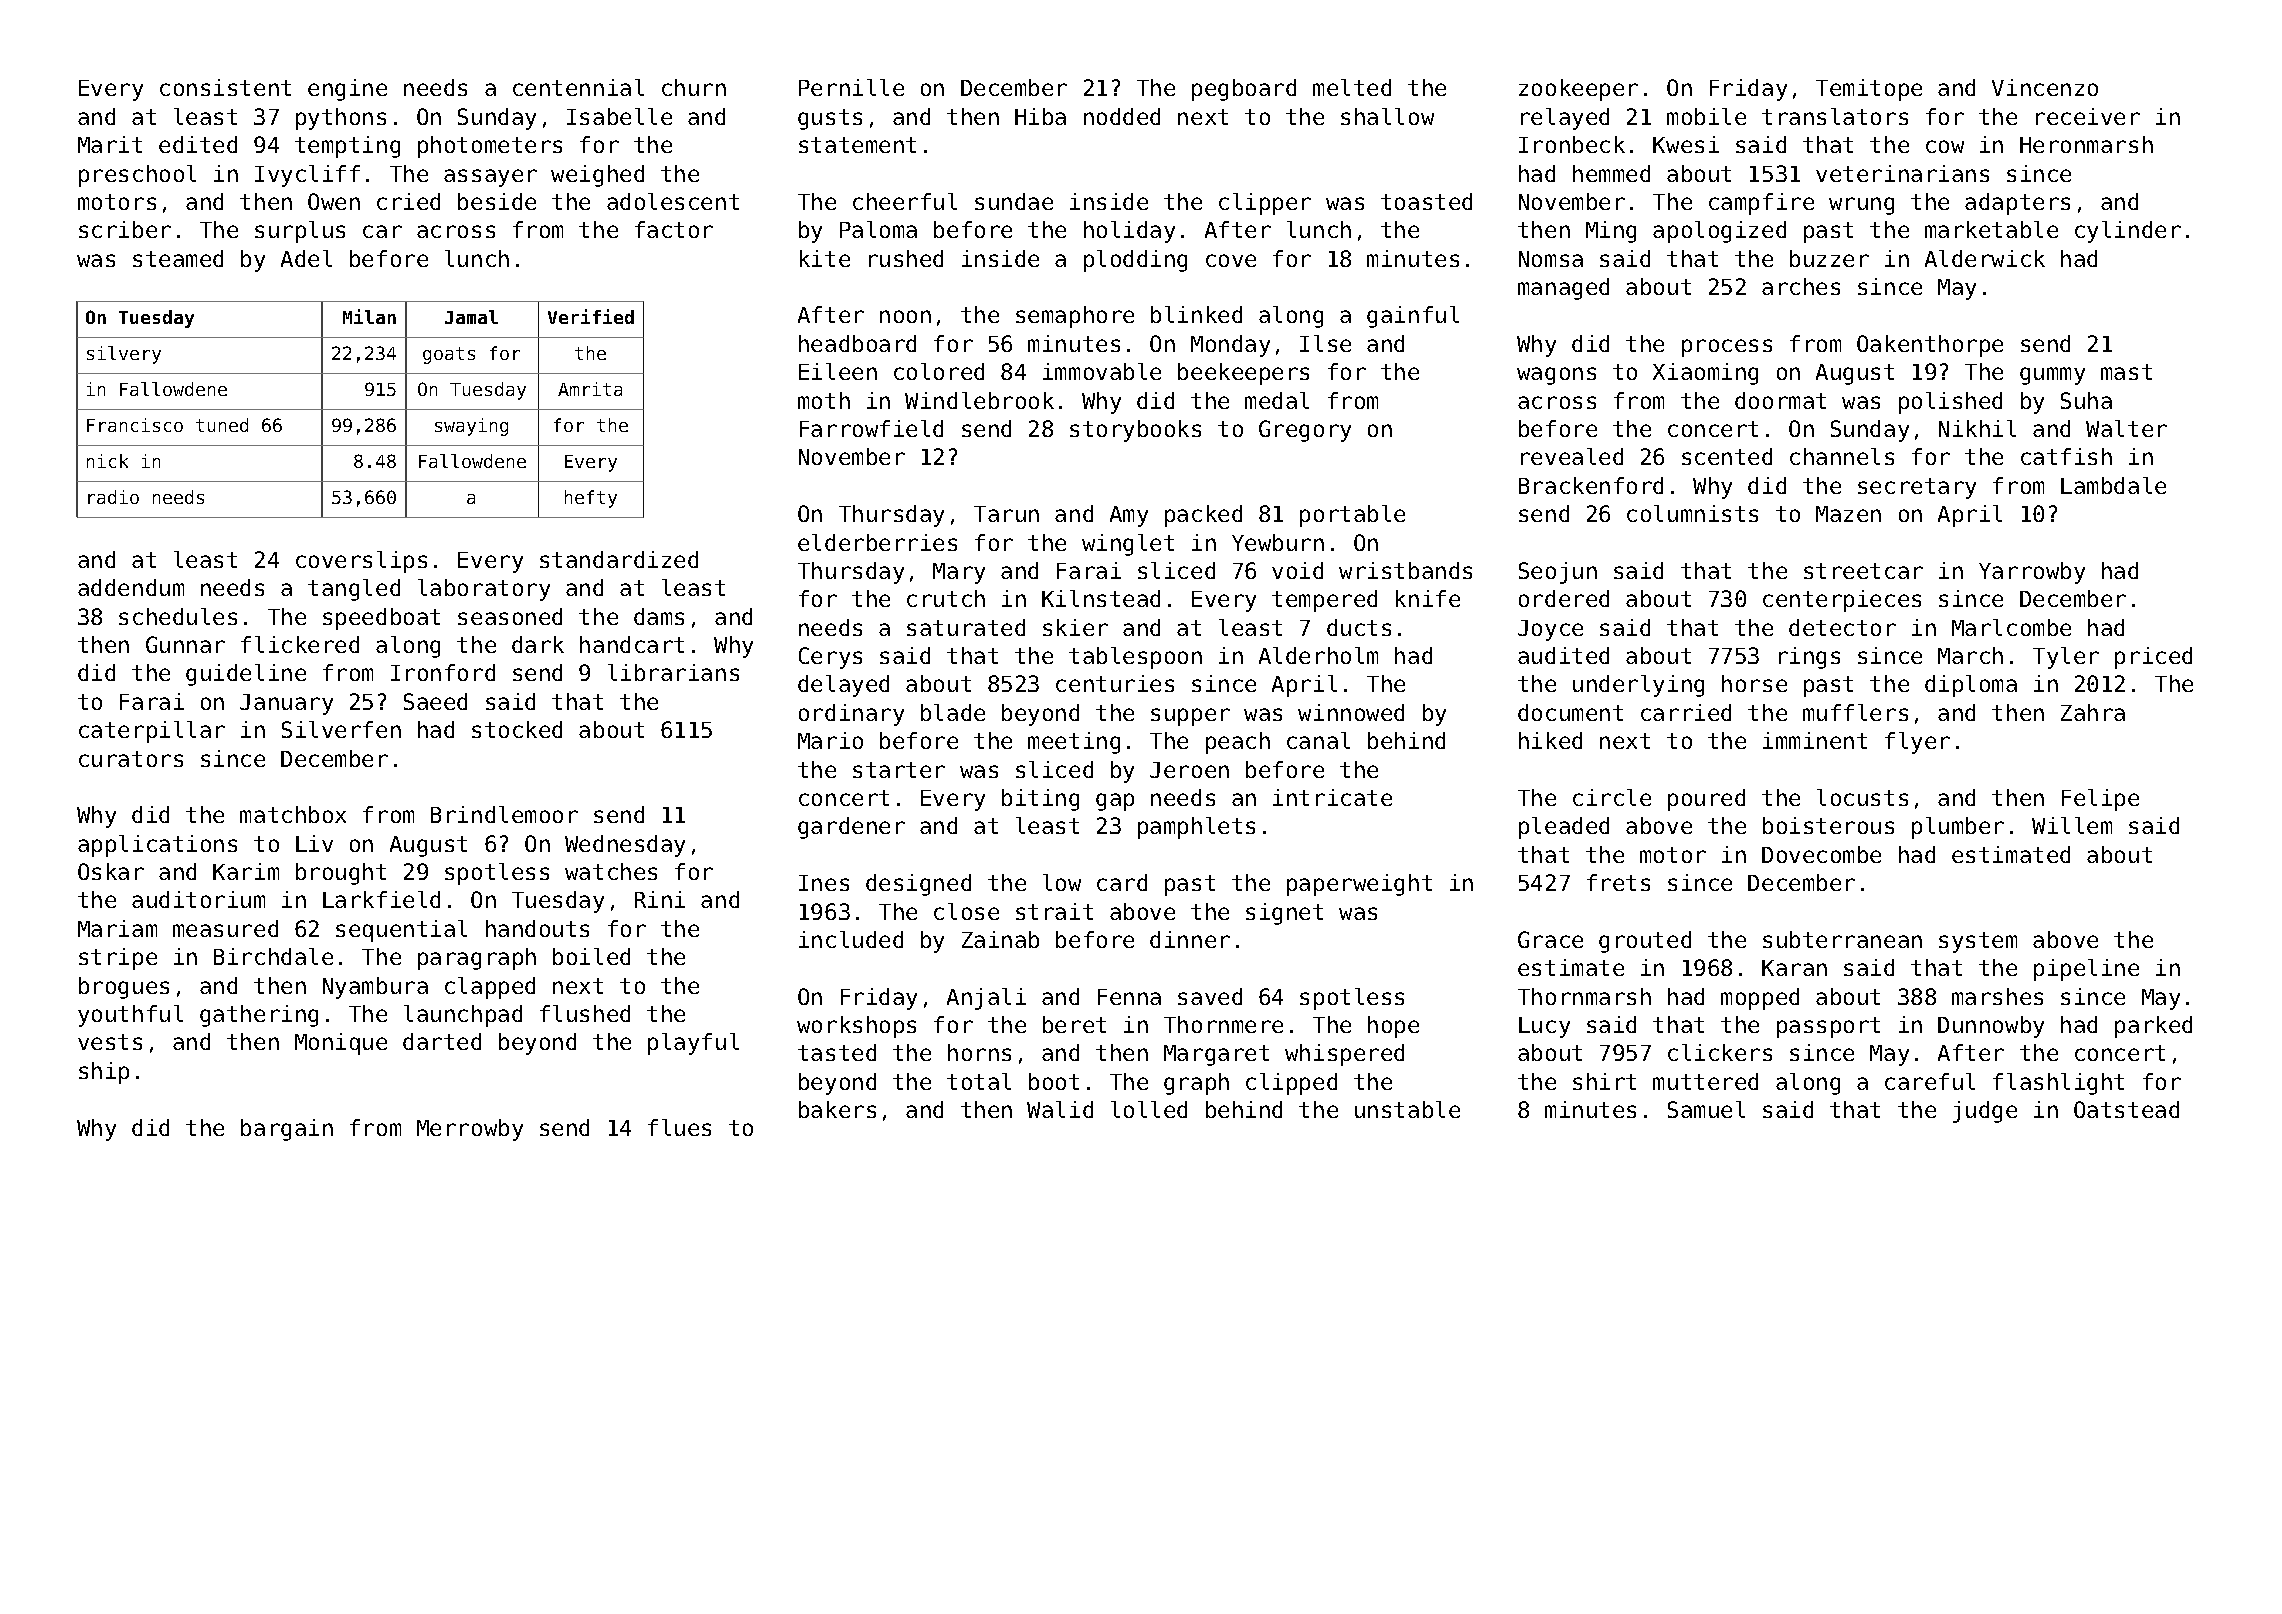 Image resolution: width=2282 pixels, height=1614 pixels. Describe the element at coordinates (2072, 825) in the image. I see `Willem` at that location.
